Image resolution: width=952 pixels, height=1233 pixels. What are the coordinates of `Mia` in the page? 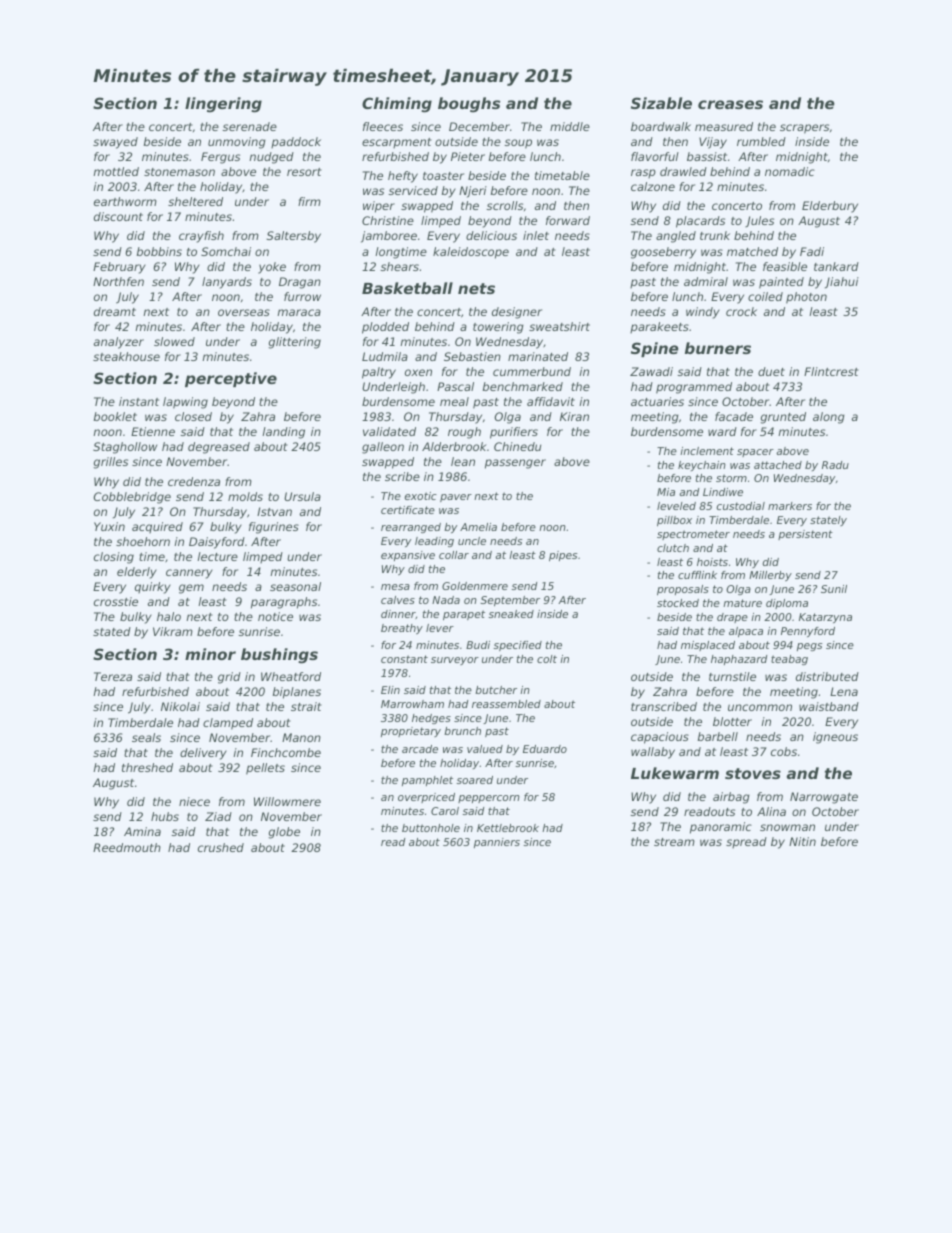 It's located at (666, 492).
